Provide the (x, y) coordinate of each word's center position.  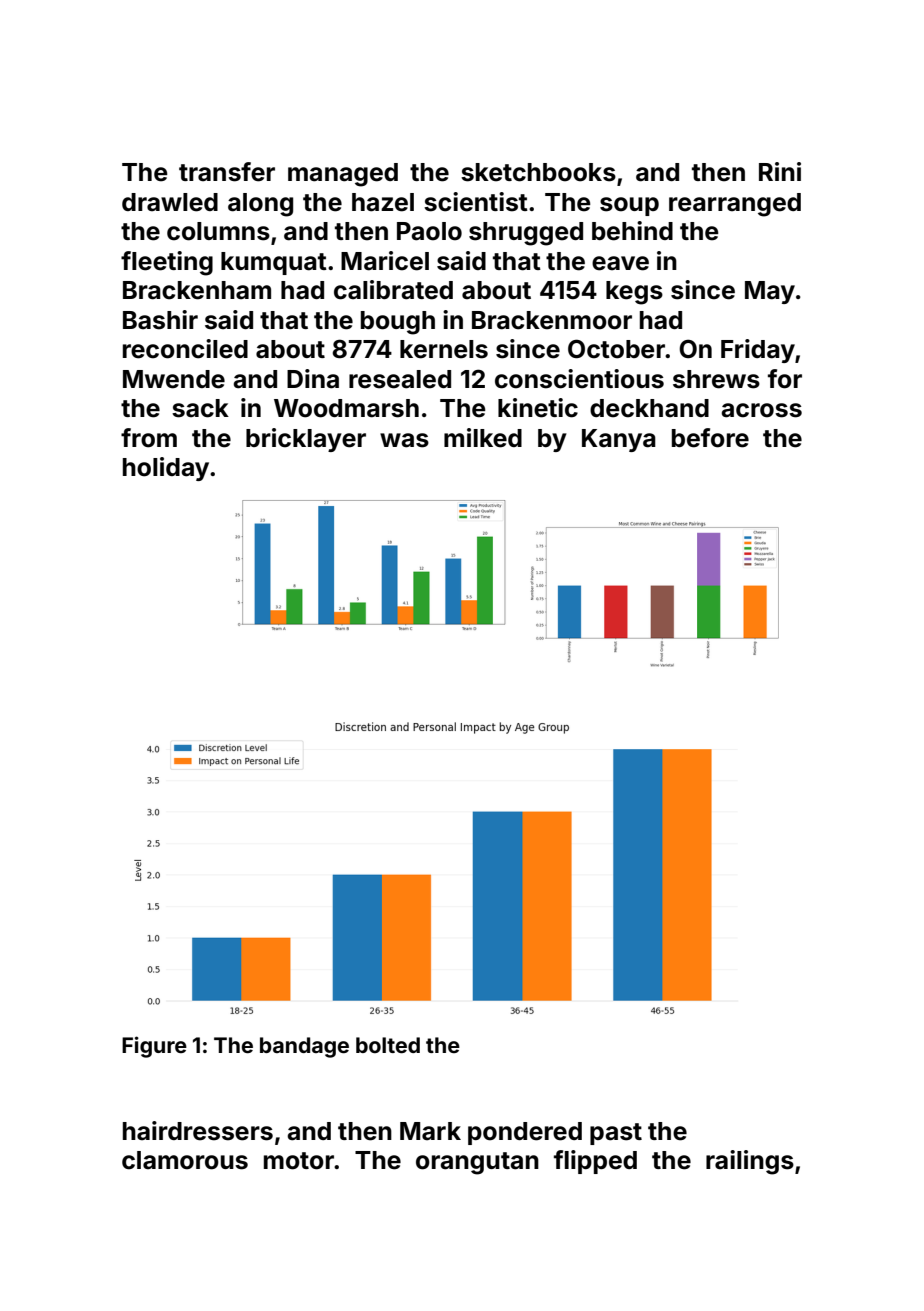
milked (483, 438)
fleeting (167, 263)
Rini (780, 171)
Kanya (619, 440)
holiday (166, 469)
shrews (716, 379)
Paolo (429, 231)
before (710, 438)
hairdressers (198, 1131)
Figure (154, 1047)
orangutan (477, 1163)
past (616, 1134)
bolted (388, 1045)
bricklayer (306, 440)
